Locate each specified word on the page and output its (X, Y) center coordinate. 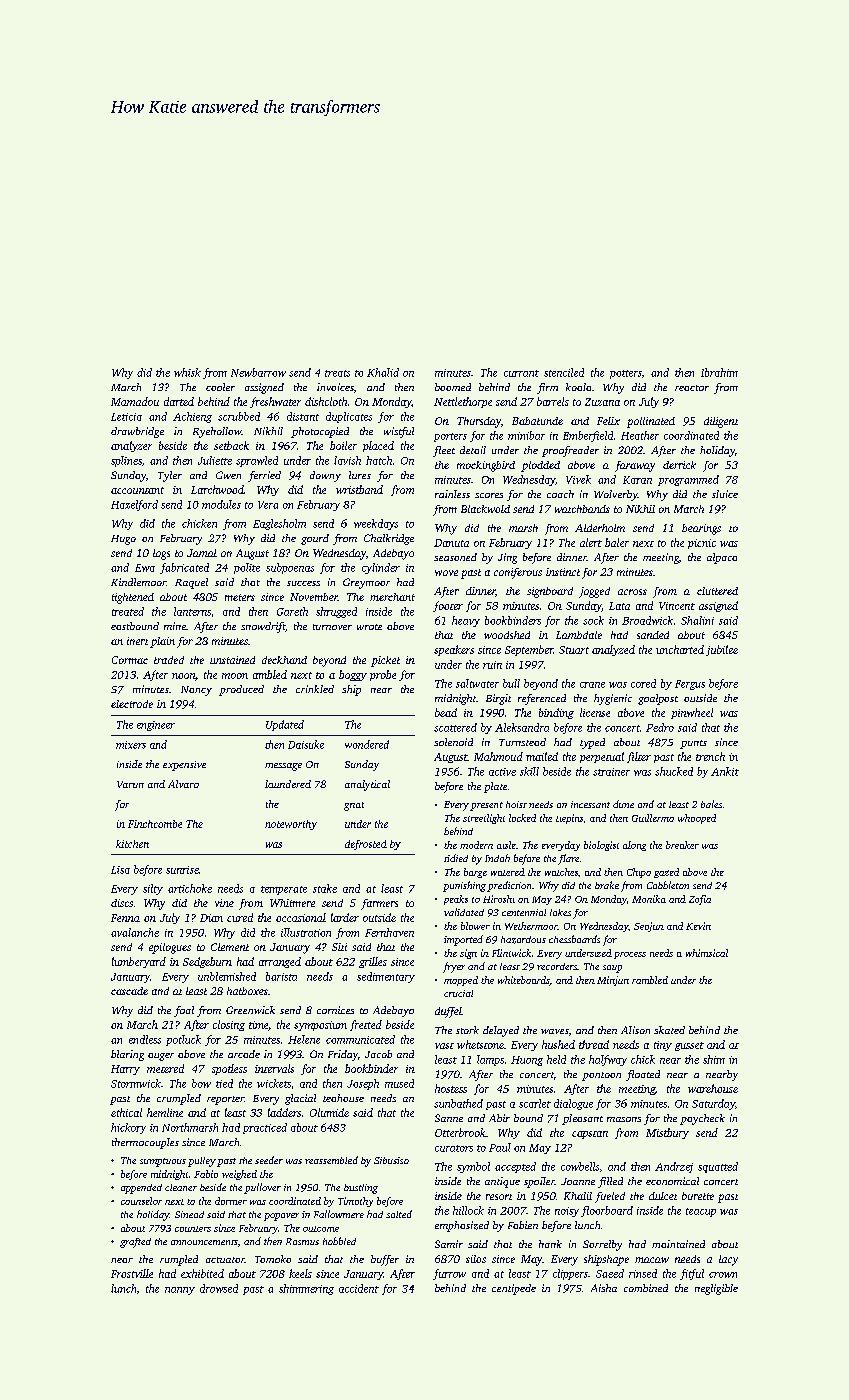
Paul (500, 1147)
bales (711, 804)
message (283, 767)
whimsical (707, 953)
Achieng (192, 417)
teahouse (343, 1098)
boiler (343, 445)
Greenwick (250, 1010)
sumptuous (163, 1162)
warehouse (713, 1088)
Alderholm (600, 528)
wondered (367, 744)
